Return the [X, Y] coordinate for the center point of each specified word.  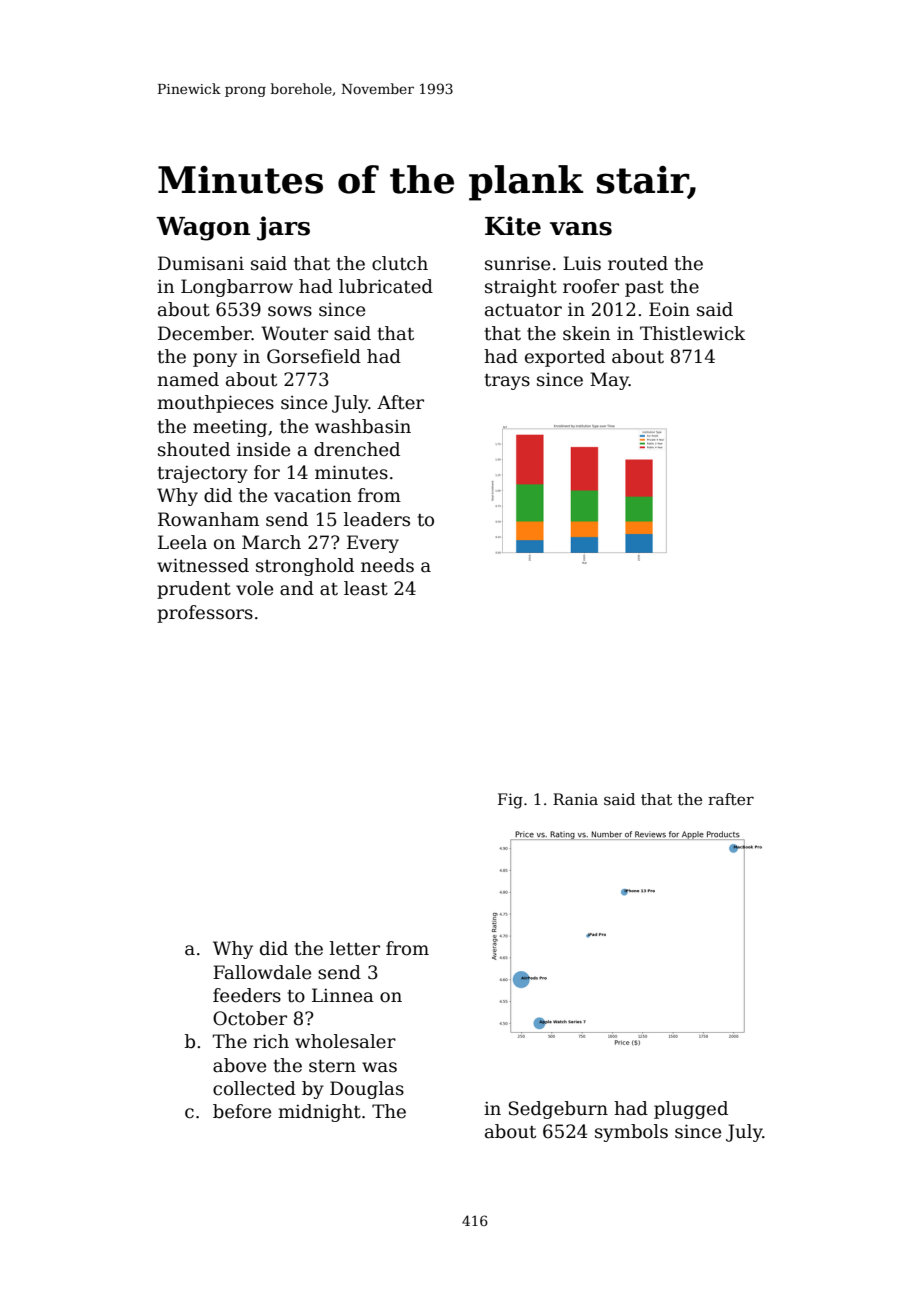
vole [254, 588]
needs [387, 565]
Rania [575, 799]
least [366, 588]
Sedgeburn [558, 1110]
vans [581, 229]
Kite [513, 226]
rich [271, 1041]
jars [283, 228]
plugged [691, 1110]
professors [205, 614]
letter [355, 948]
